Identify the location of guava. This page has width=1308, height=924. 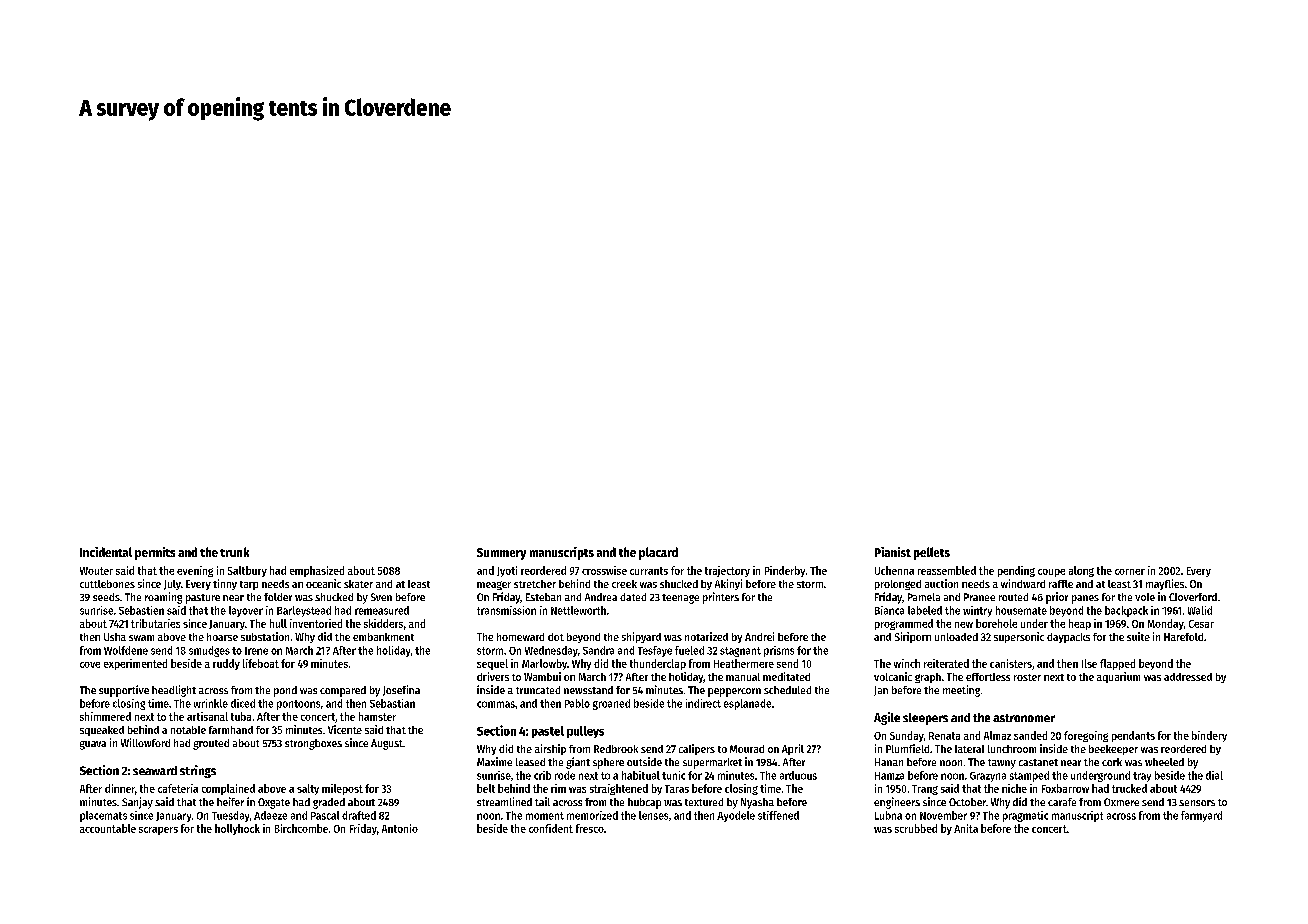
(93, 745).
